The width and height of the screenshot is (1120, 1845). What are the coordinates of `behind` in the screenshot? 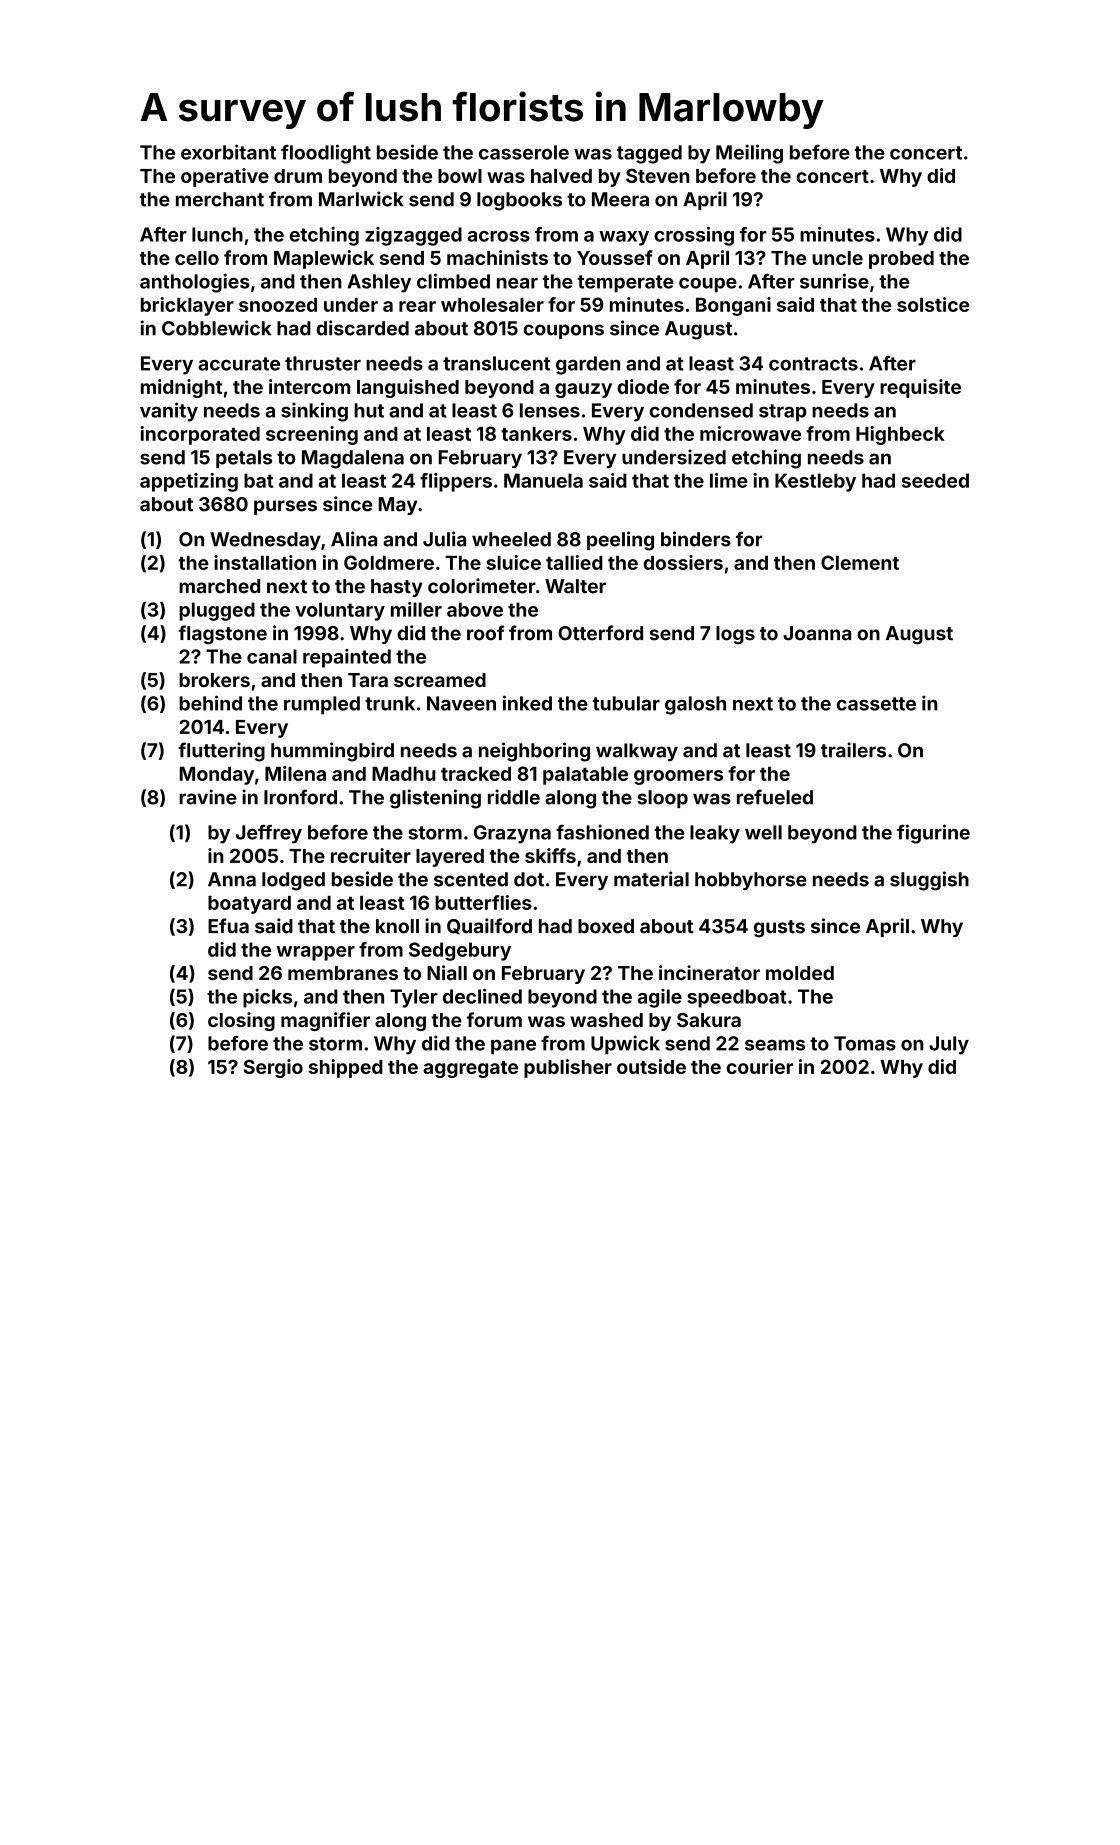 It's located at (210, 703).
